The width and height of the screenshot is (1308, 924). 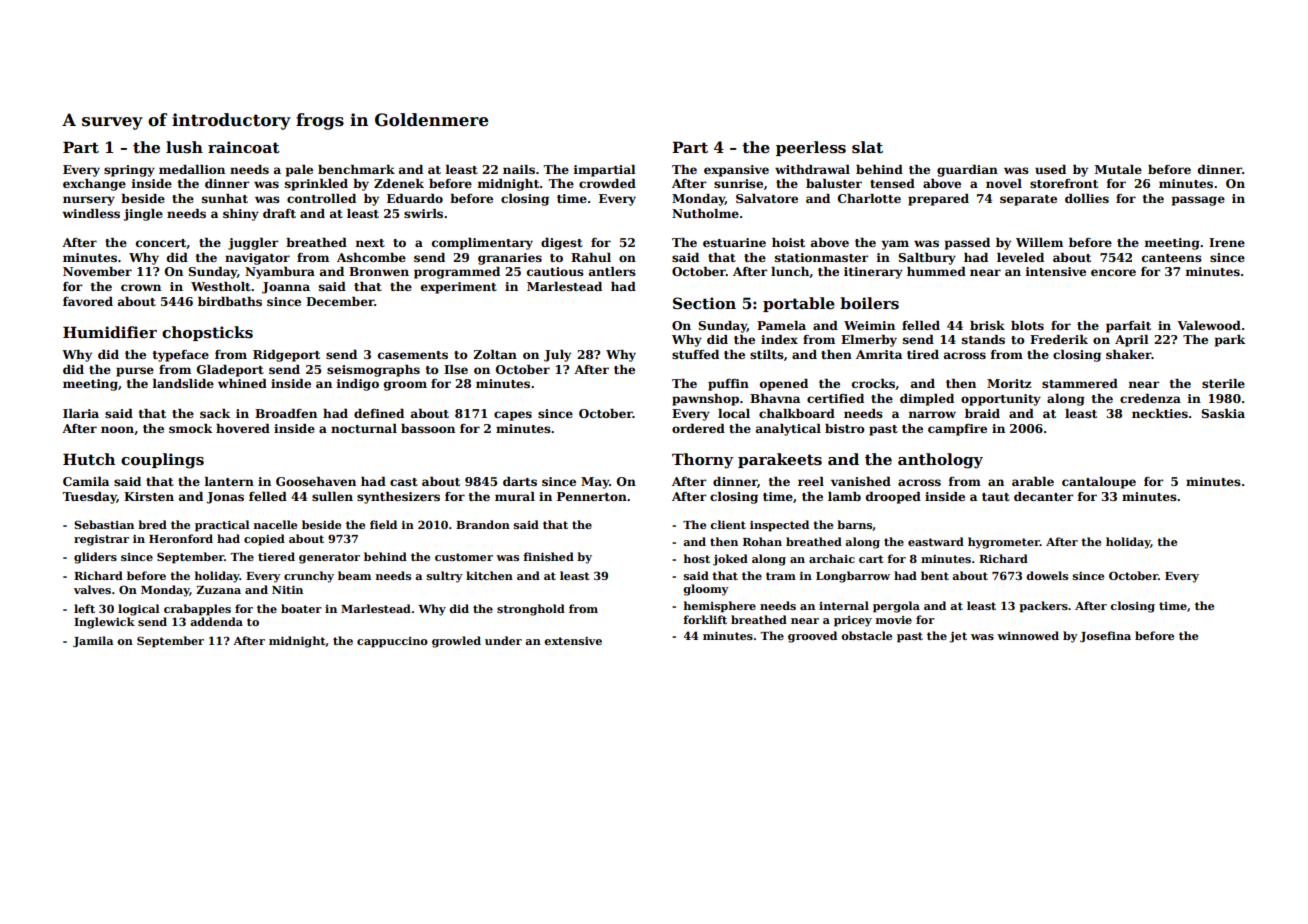 What do you see at coordinates (216, 621) in the screenshot?
I see `addenda` at bounding box center [216, 621].
